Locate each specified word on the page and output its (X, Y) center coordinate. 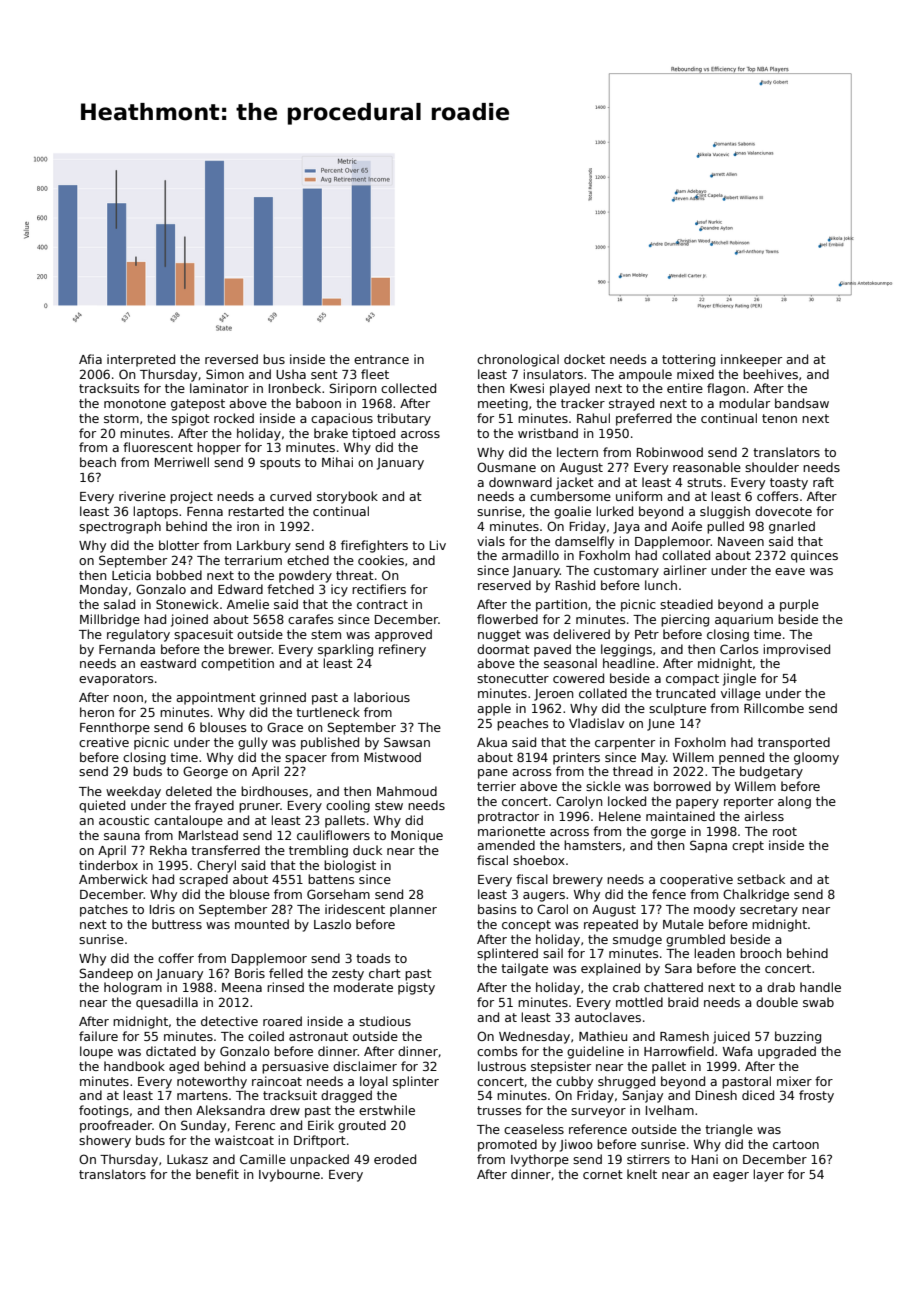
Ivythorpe (540, 1160)
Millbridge (110, 620)
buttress (177, 924)
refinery (402, 650)
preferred (644, 419)
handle (820, 987)
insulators (553, 374)
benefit (217, 1174)
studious (385, 1021)
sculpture (677, 709)
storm (121, 418)
